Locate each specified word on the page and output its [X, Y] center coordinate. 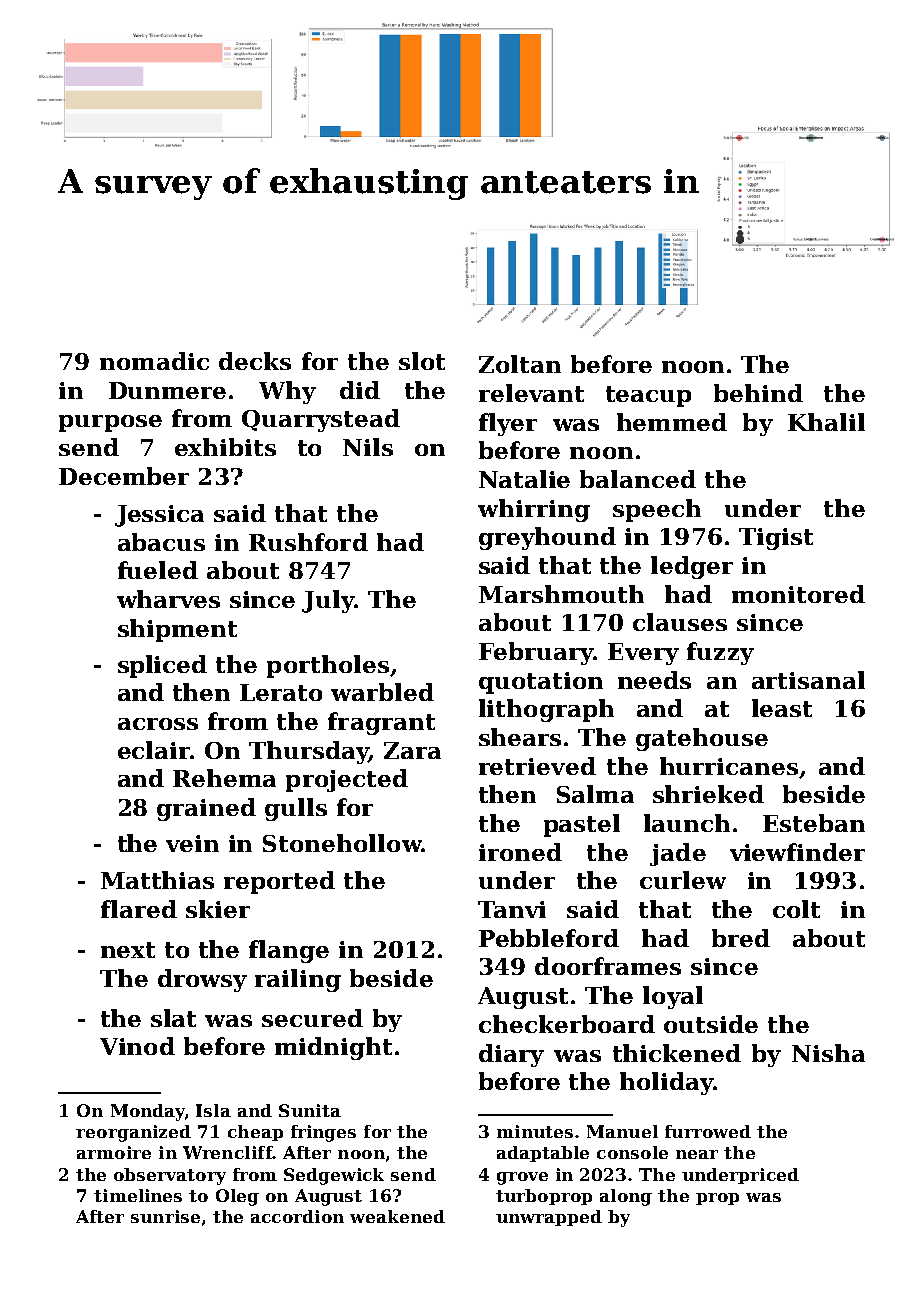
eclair [154, 750]
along [626, 1197]
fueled [158, 570]
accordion [297, 1216]
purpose [110, 423]
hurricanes [729, 766]
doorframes [608, 966]
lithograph [546, 710]
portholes [328, 666]
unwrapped [549, 1218]
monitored [798, 594]
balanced [638, 479]
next [128, 950]
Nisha [828, 1053]
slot [422, 361]
